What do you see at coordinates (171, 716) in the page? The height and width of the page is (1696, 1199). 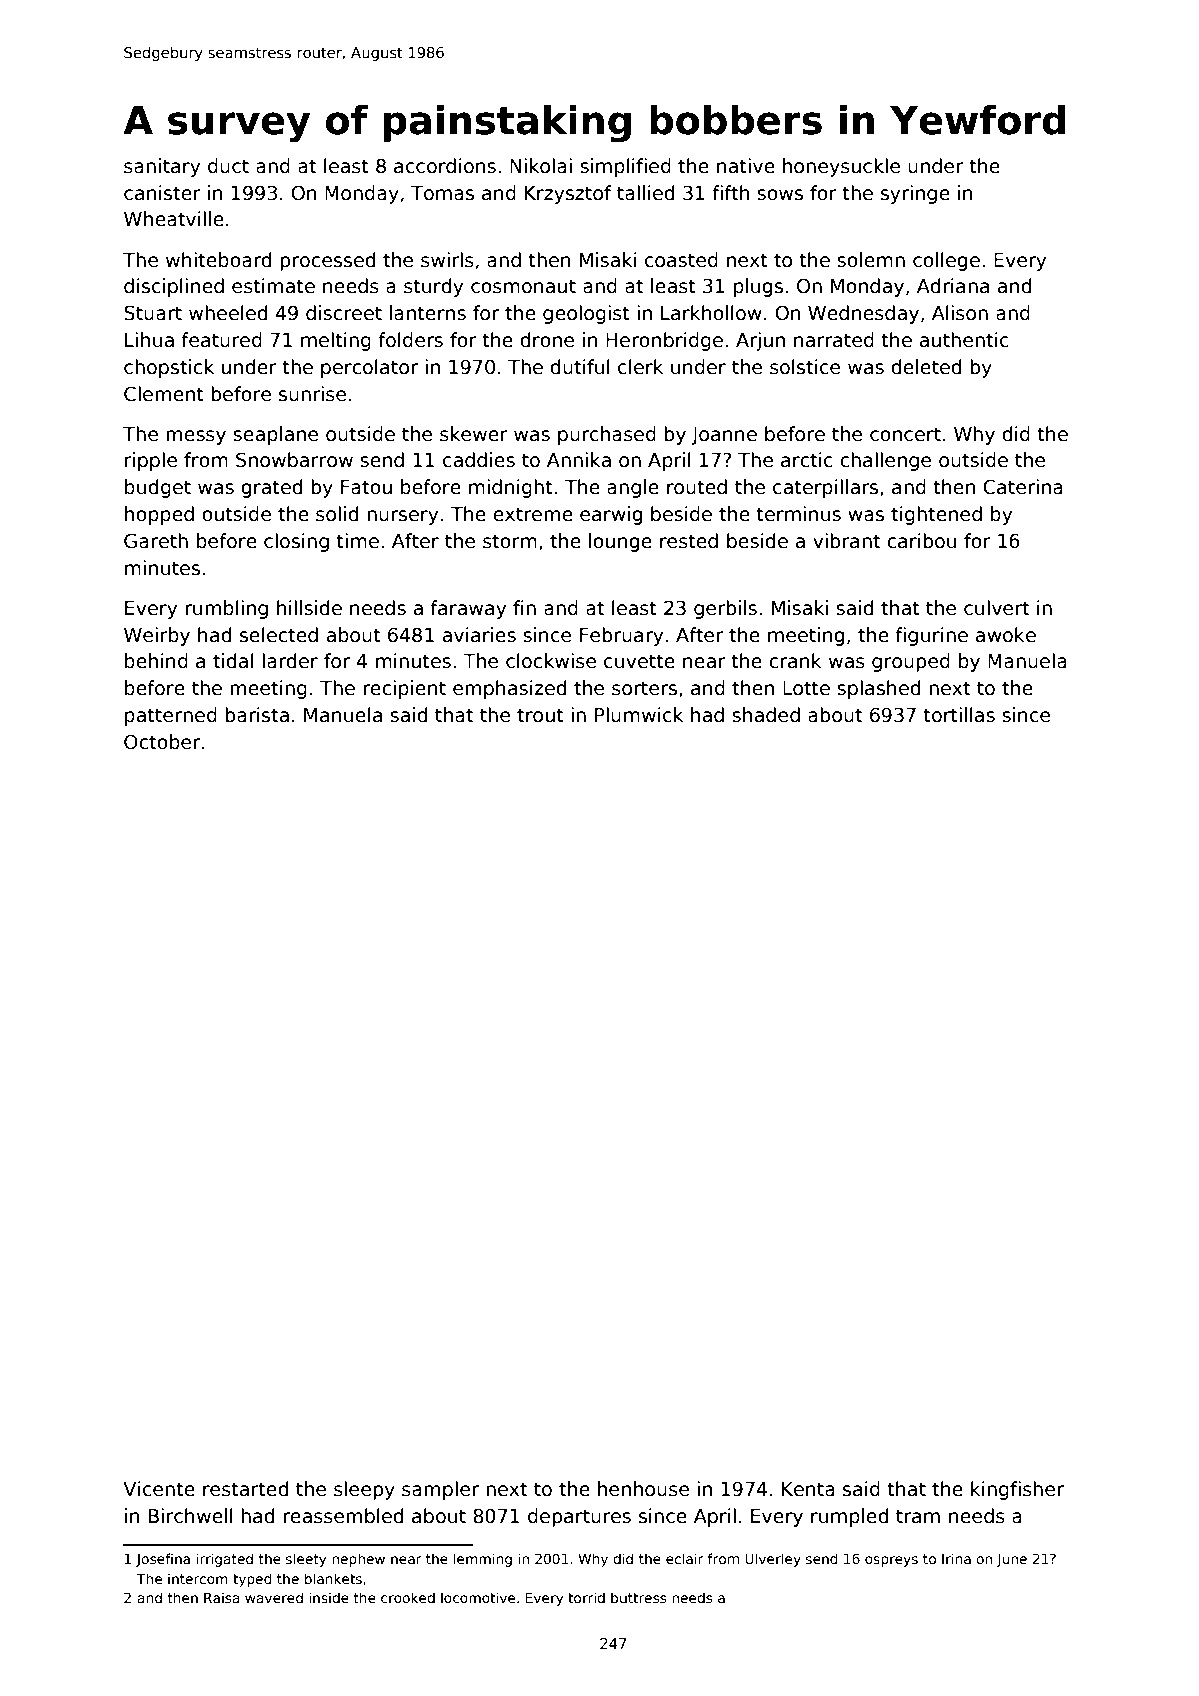 I see `patterned` at bounding box center [171, 716].
